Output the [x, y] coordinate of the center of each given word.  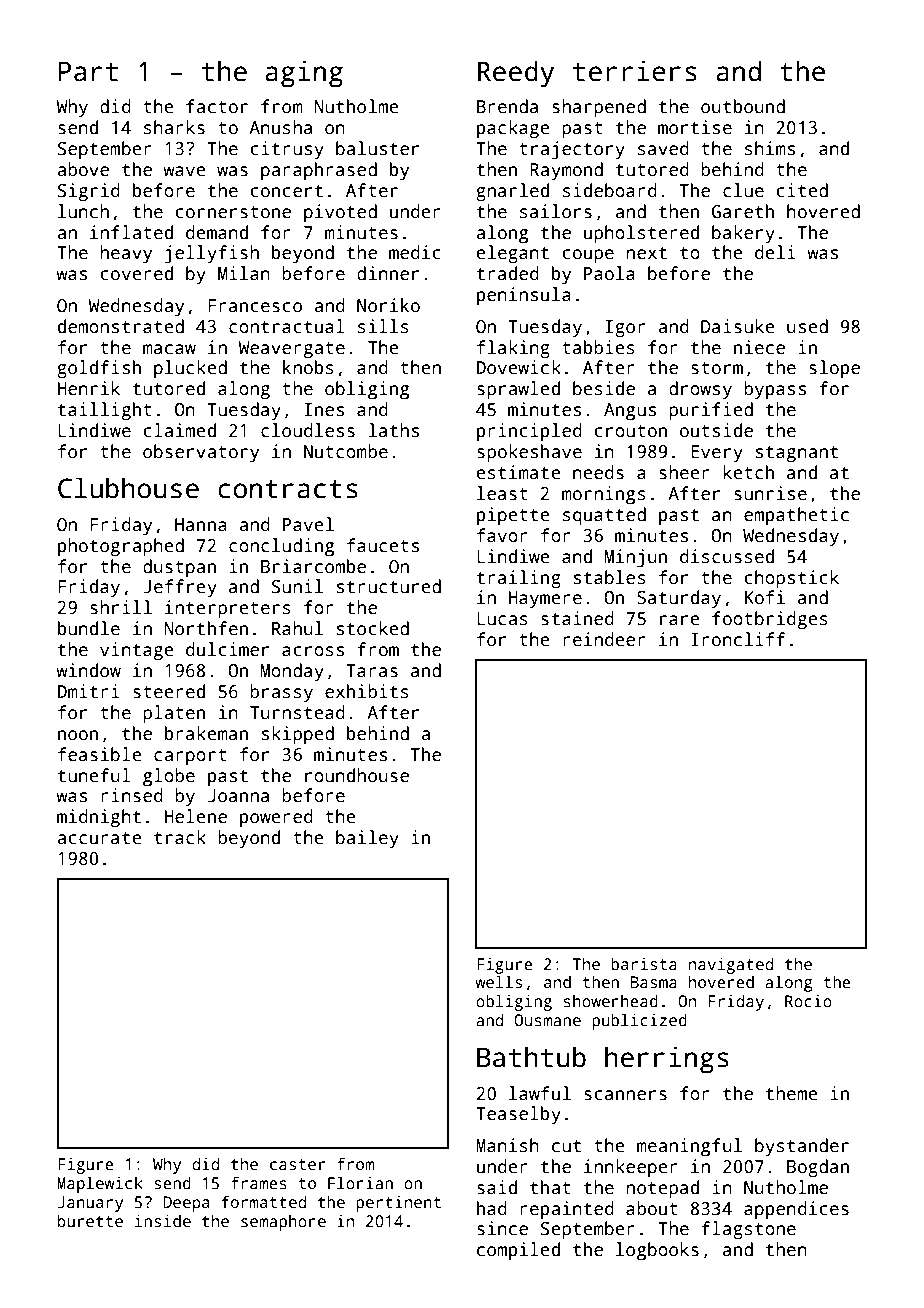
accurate [100, 838]
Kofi [765, 597]
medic [415, 252]
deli [775, 252]
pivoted [340, 213]
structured [389, 586]
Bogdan [818, 1168]
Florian [360, 1183]
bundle [89, 628]
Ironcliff [738, 639]
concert [287, 191]
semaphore [283, 1222]
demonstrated [121, 326]
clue [743, 190]
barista [644, 964]
